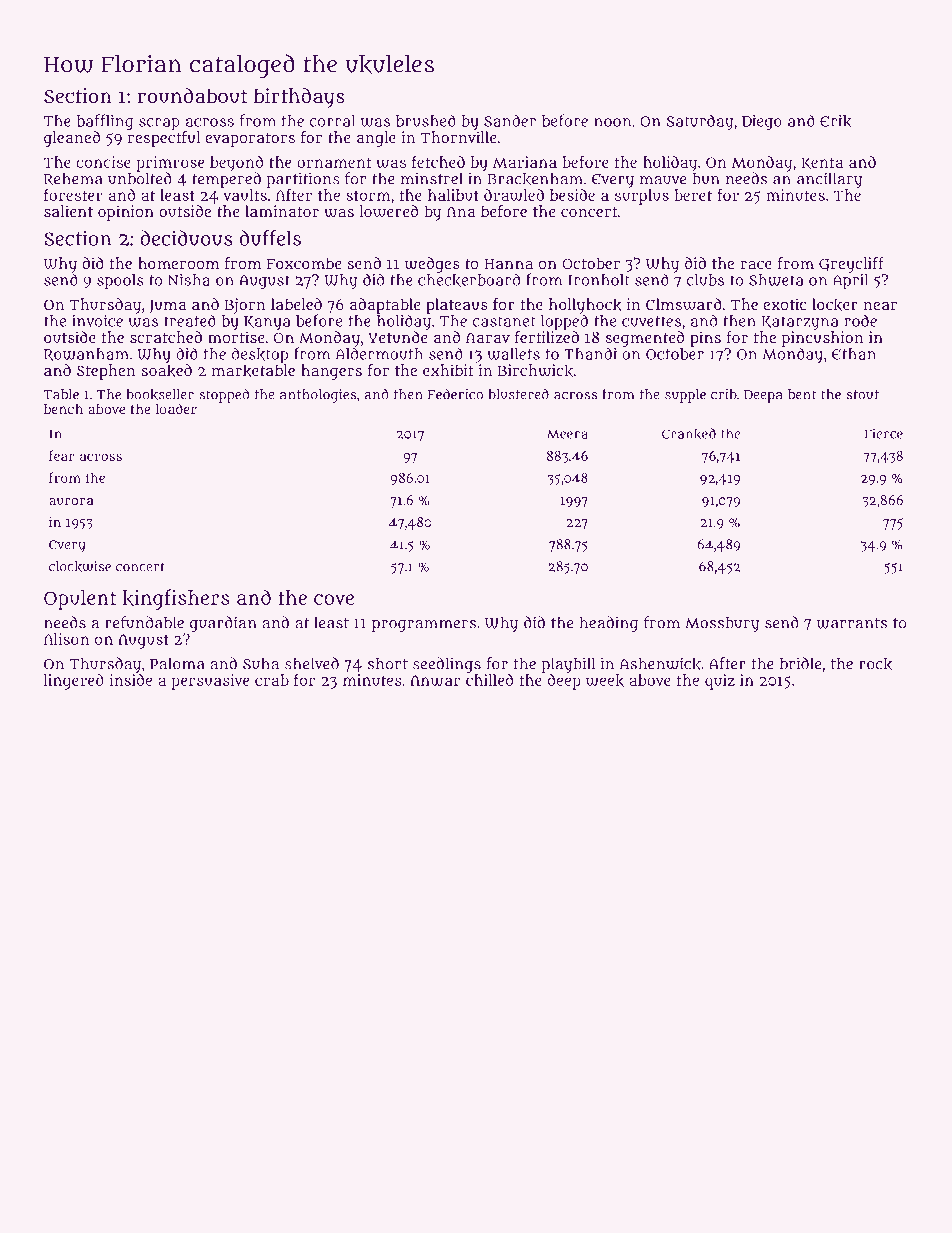 The image size is (952, 1233). What do you see at coordinates (144, 622) in the page?
I see `refundable` at bounding box center [144, 622].
